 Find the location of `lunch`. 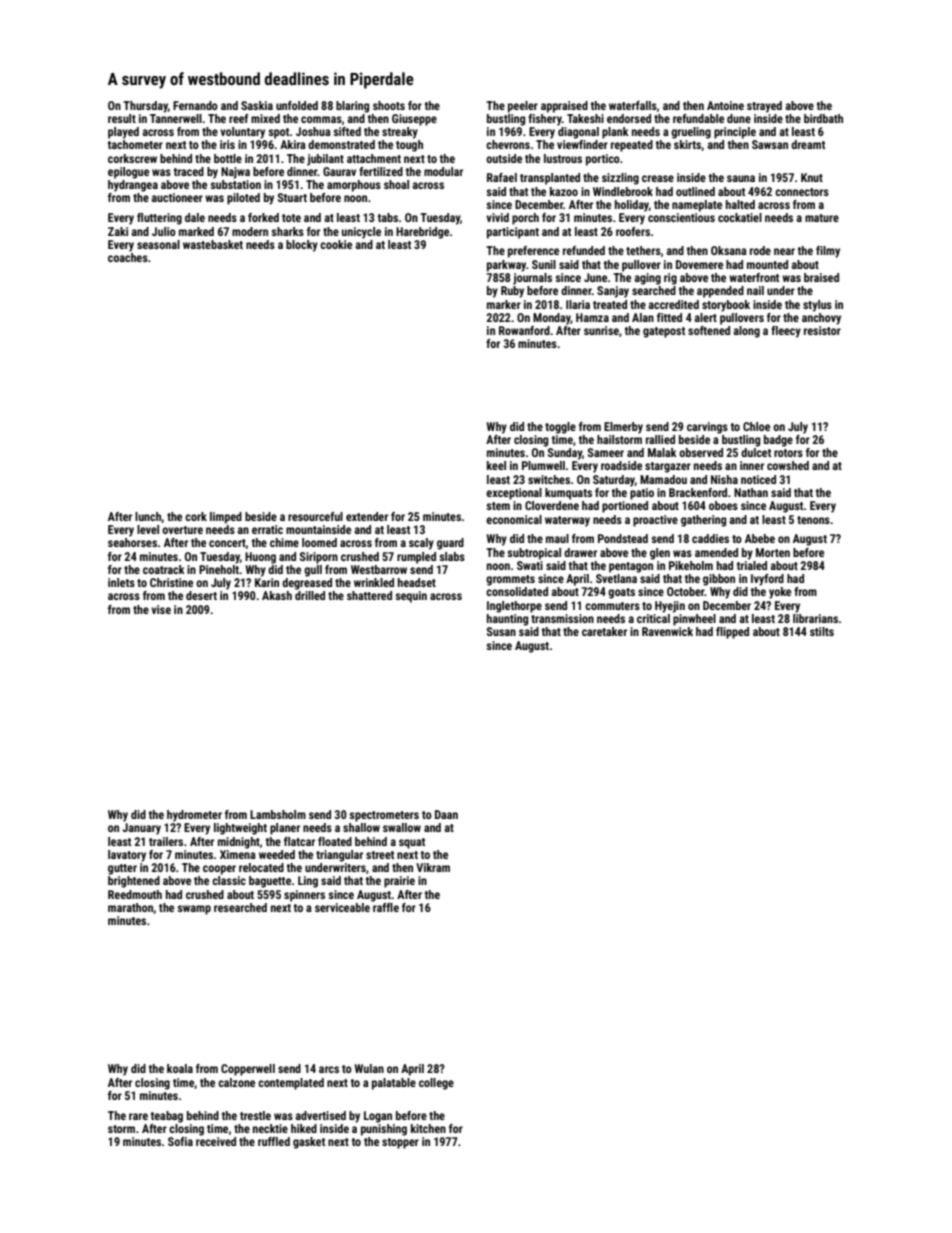

lunch is located at coordinates (148, 516).
